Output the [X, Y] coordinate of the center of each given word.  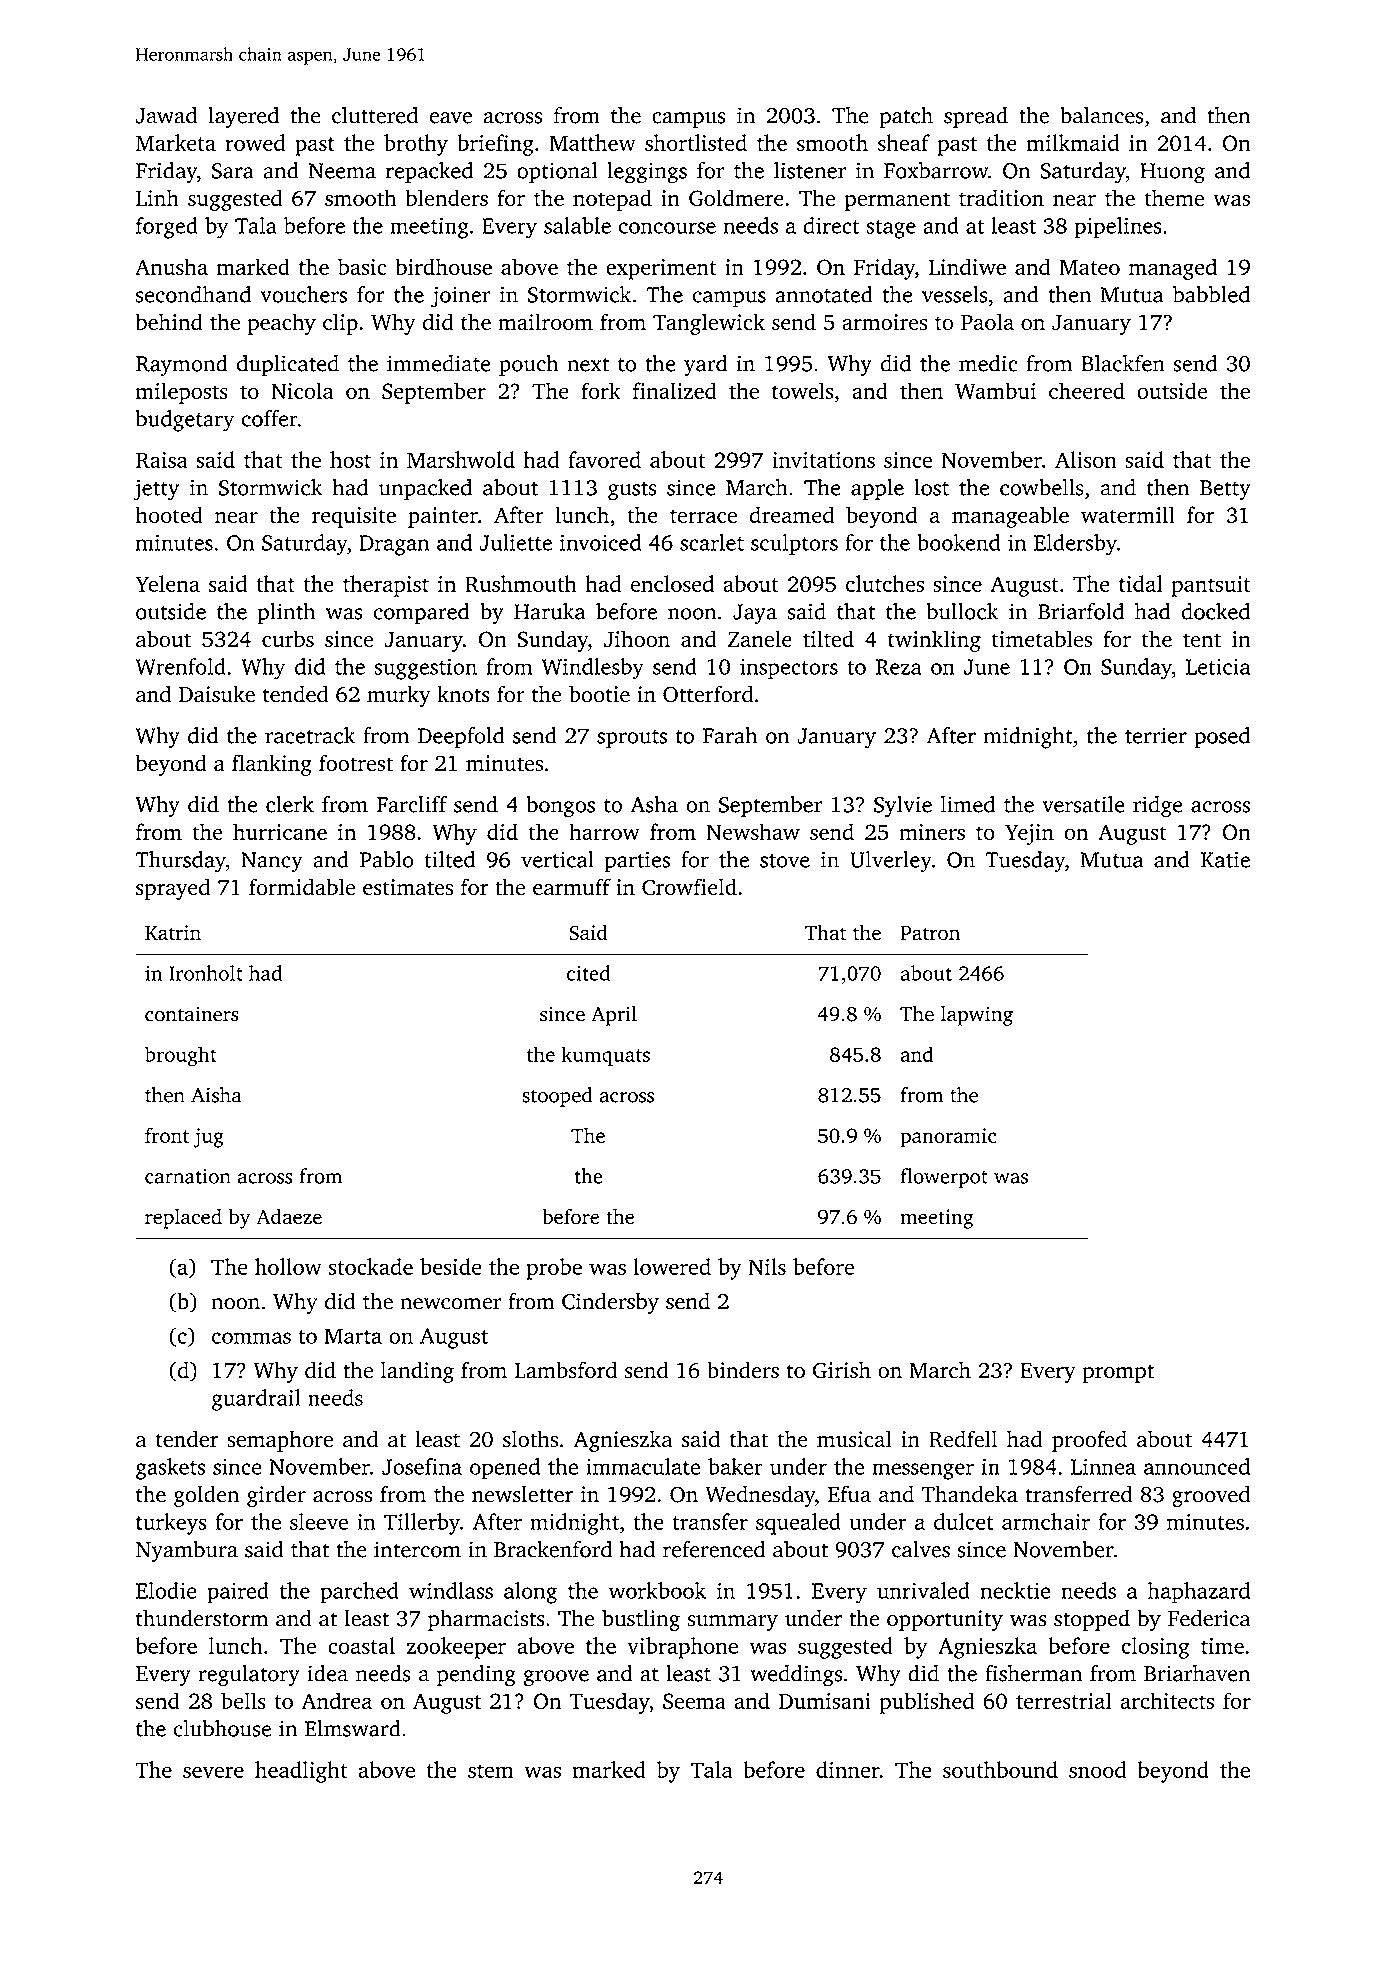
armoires [884, 322]
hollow [288, 1266]
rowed [255, 142]
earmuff [572, 886]
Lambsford [566, 1370]
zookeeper [456, 1648]
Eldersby [1075, 545]
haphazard [1199, 1593]
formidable [302, 887]
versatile [1083, 804]
